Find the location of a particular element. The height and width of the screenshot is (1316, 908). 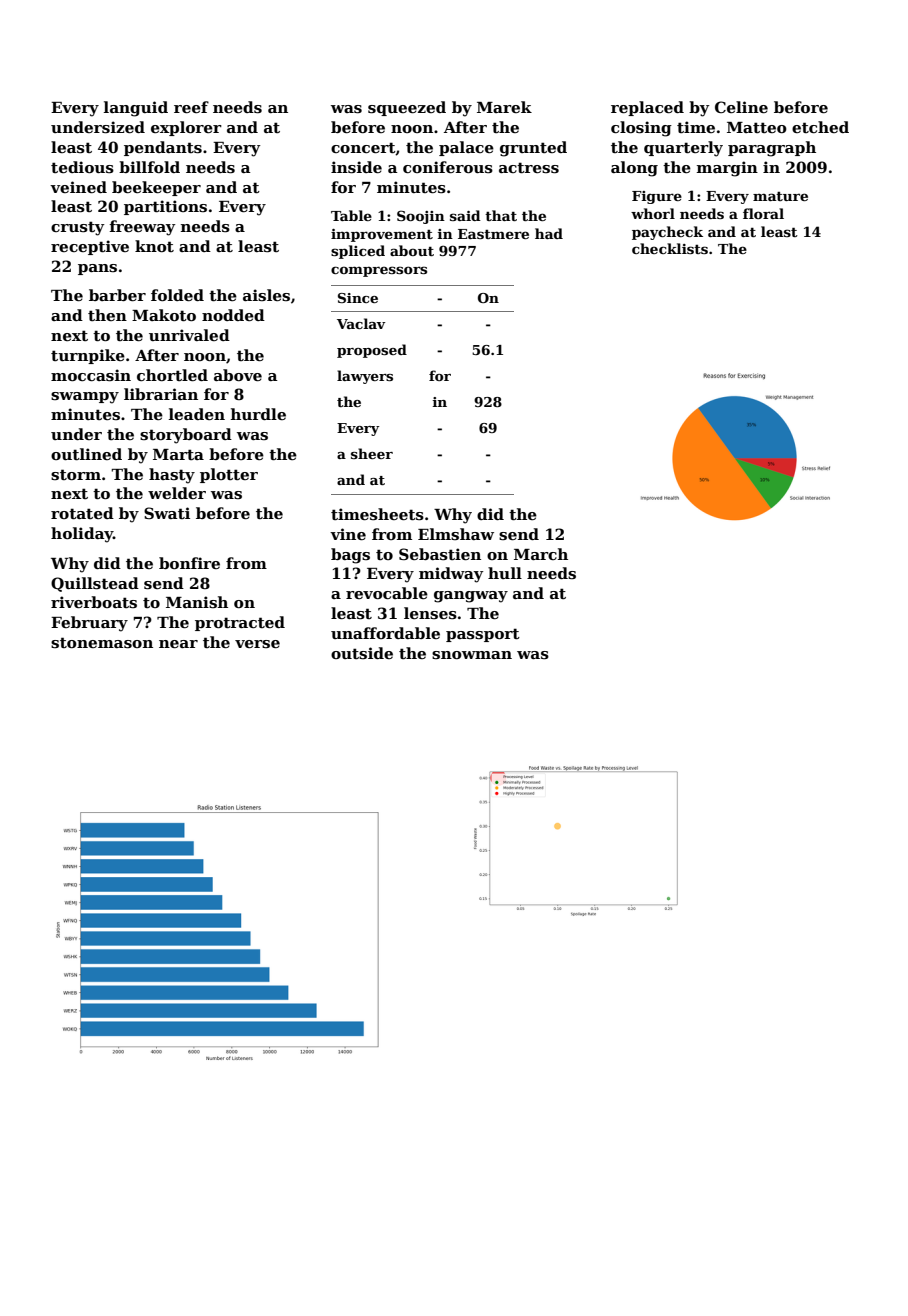

verse is located at coordinates (257, 644).
